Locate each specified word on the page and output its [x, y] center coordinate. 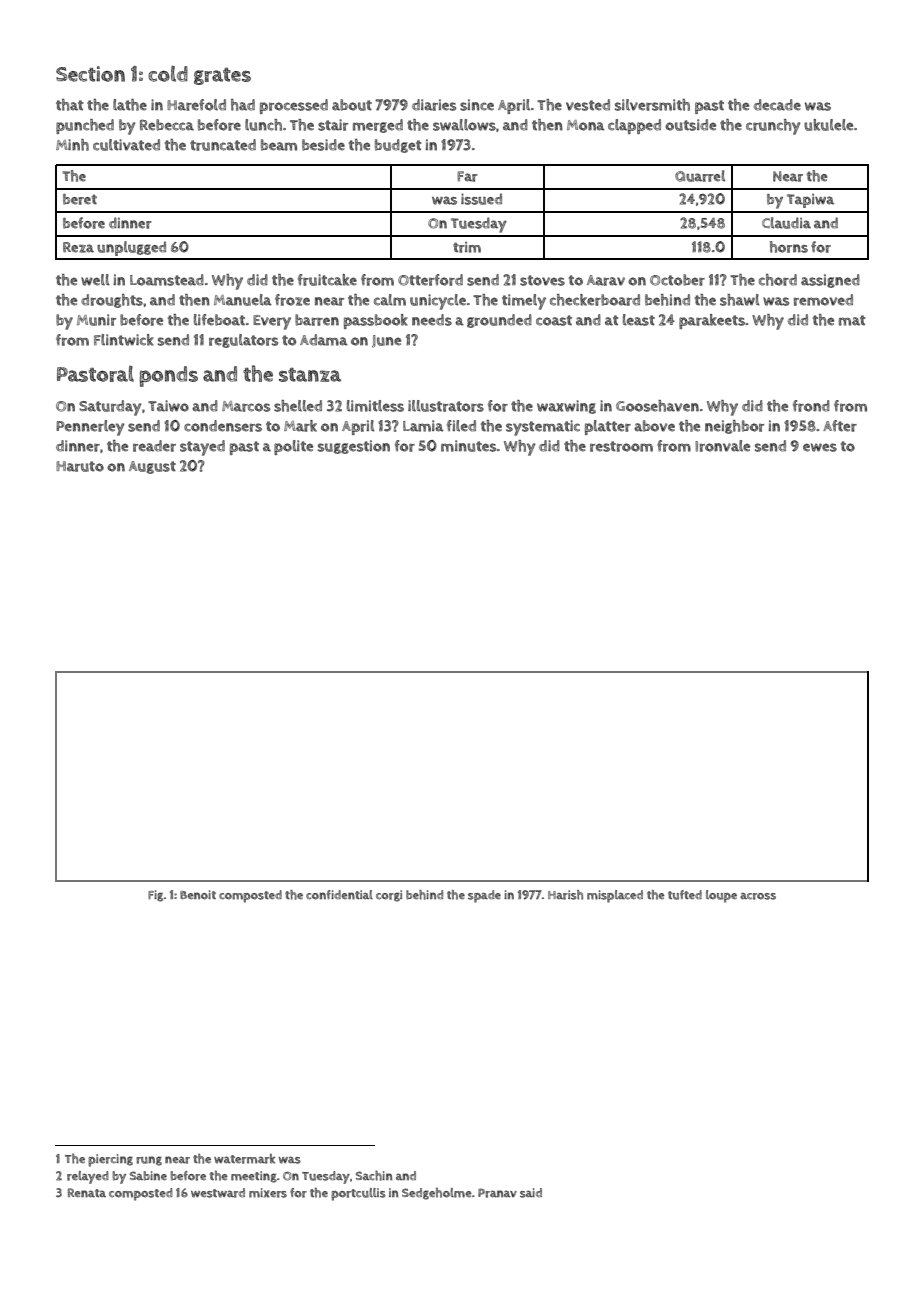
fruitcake [327, 280]
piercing [110, 1160]
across [758, 896]
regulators [243, 341]
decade [777, 105]
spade [484, 896]
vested [588, 105]
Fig [155, 896]
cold [168, 73]
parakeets [712, 321]
